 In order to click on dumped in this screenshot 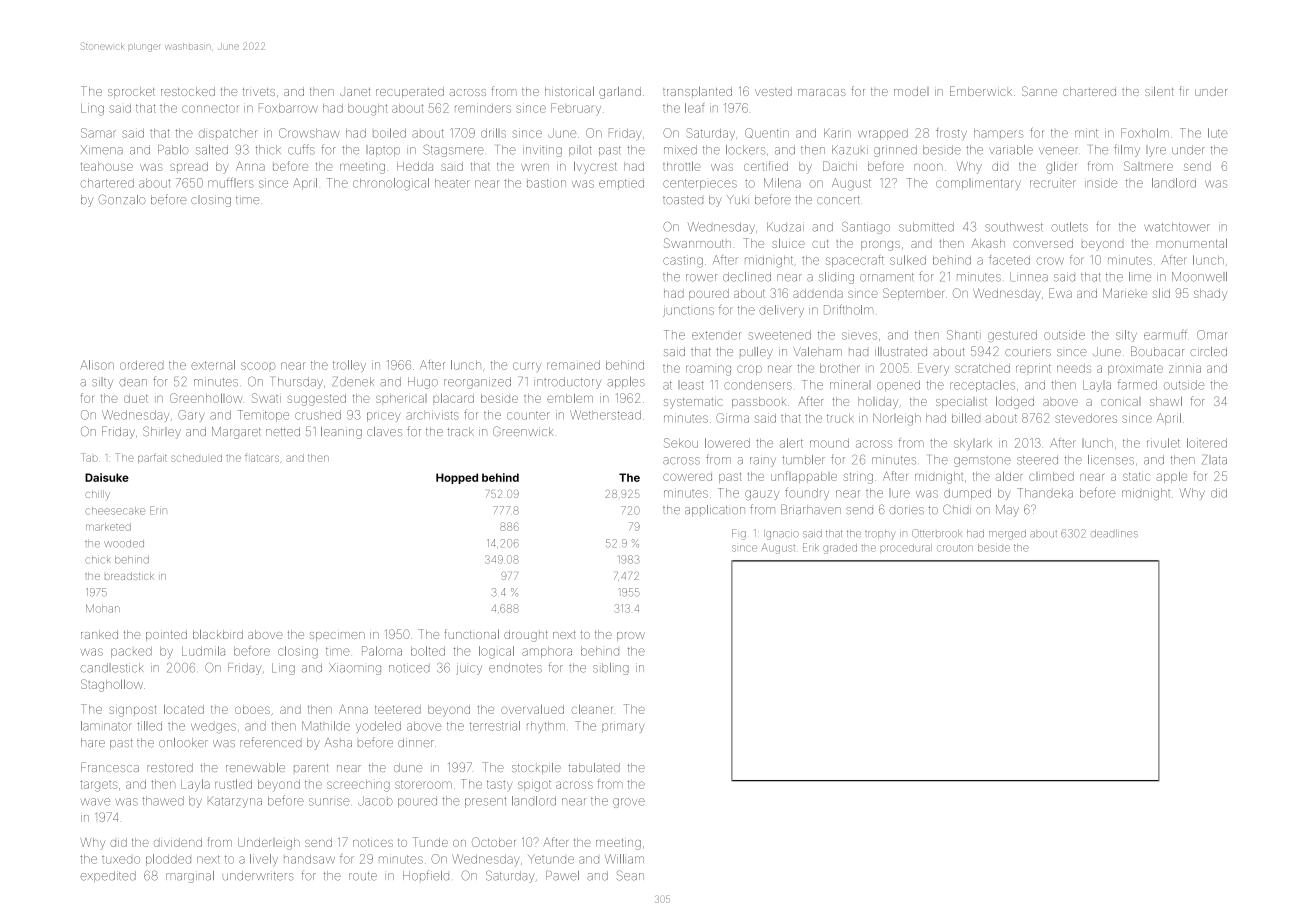, I will do `click(967, 494)`.
